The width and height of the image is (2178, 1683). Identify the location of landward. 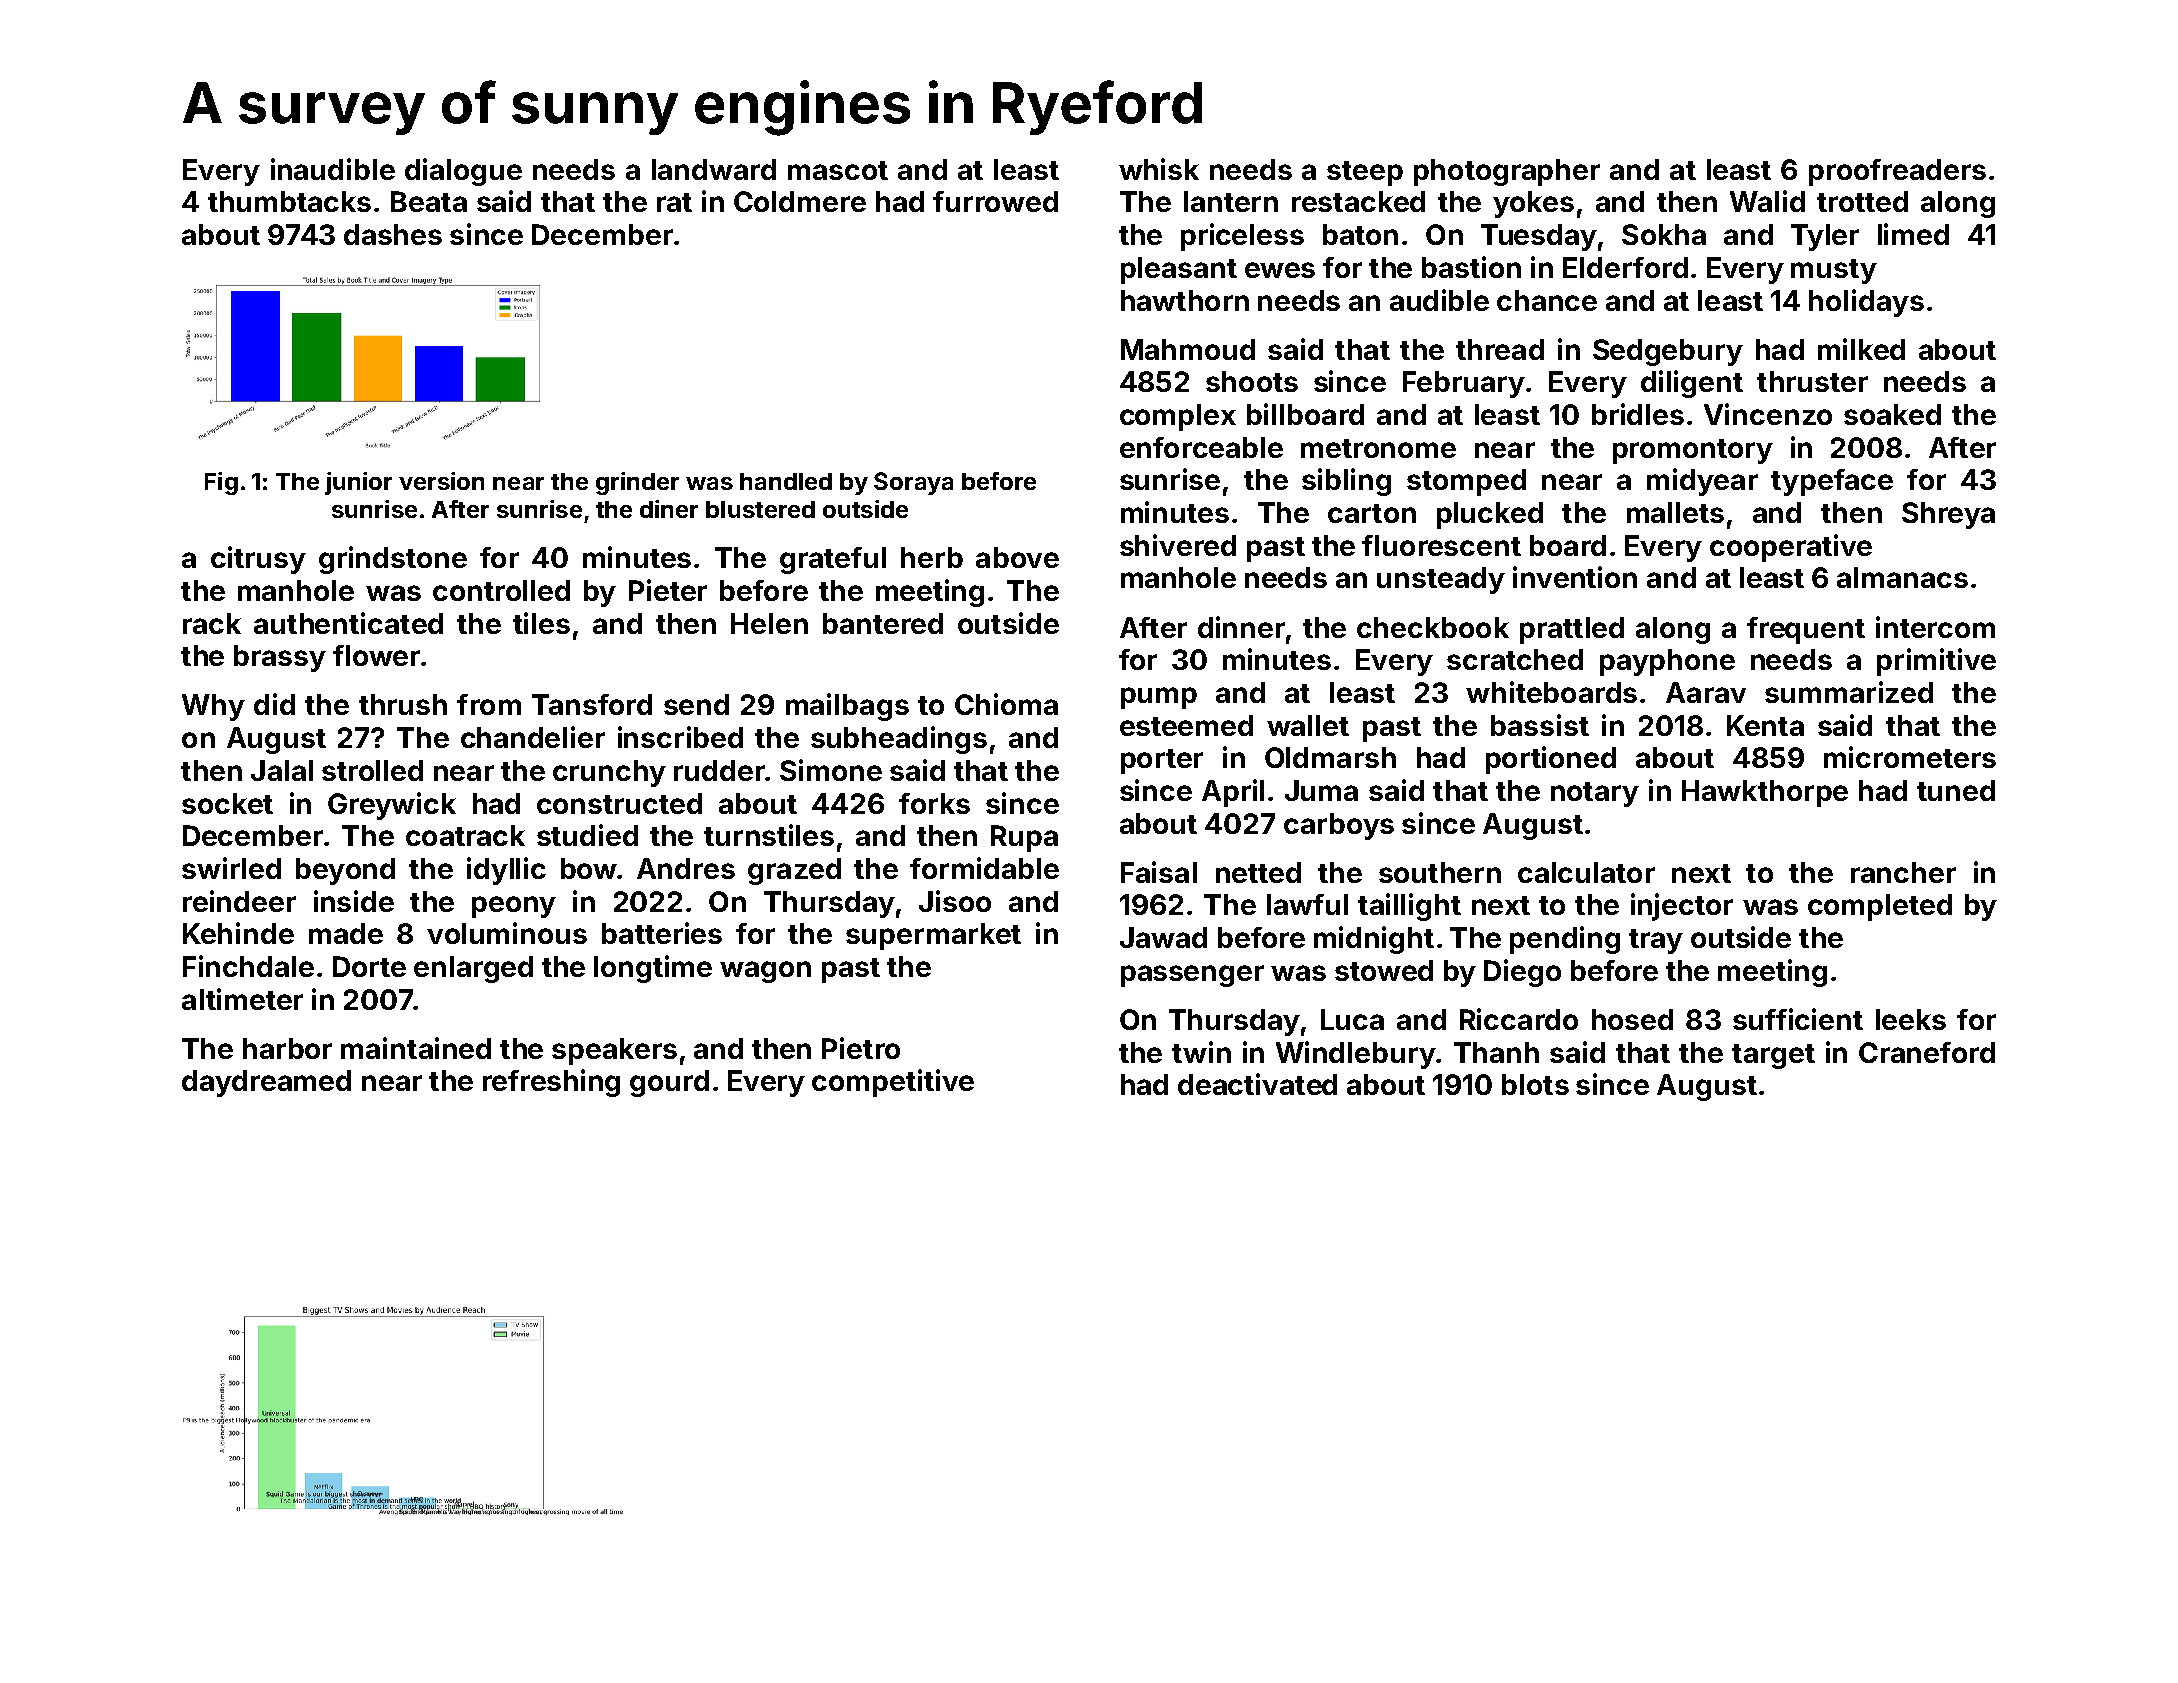
(714, 169).
